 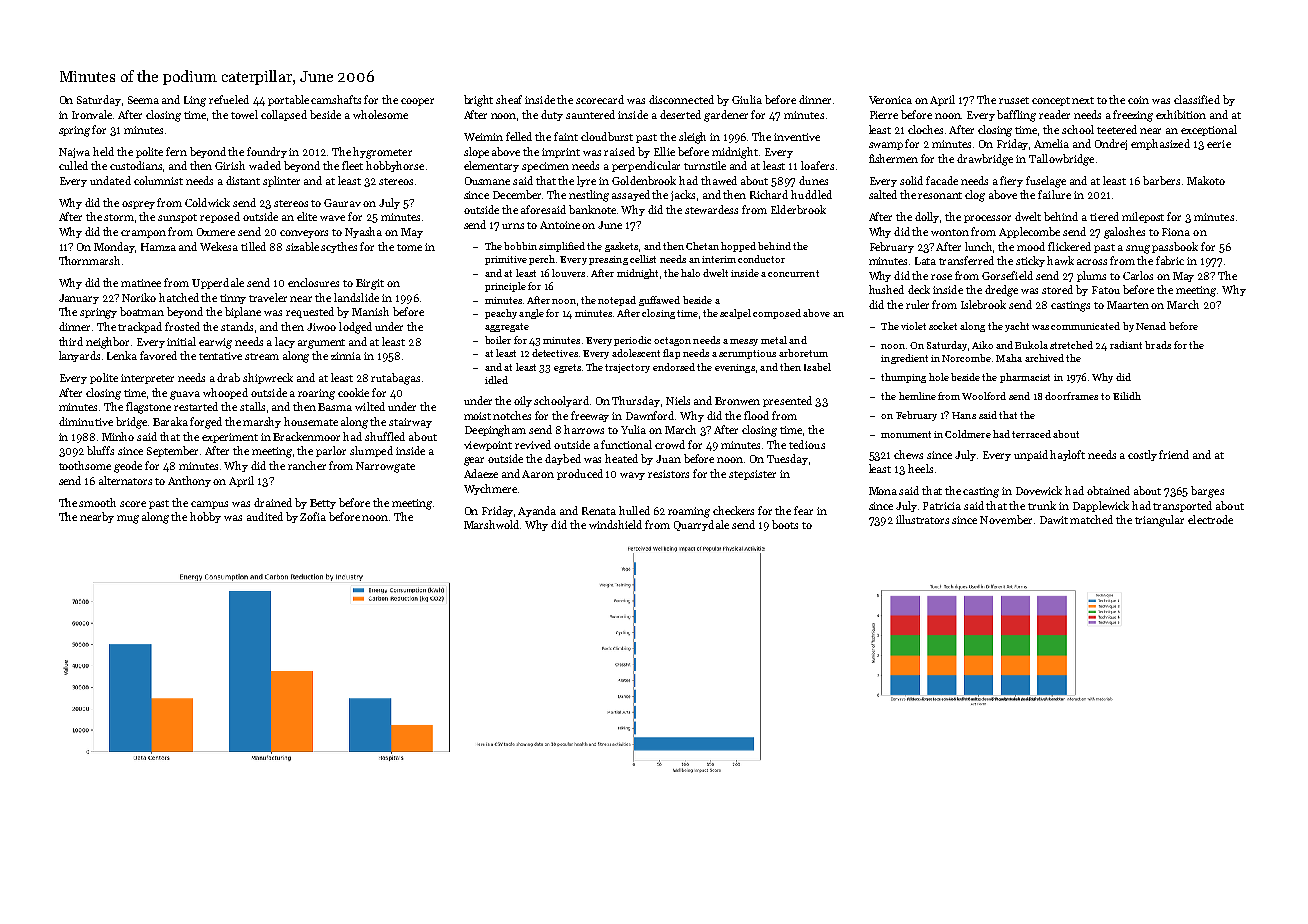 I want to click on halo, so click(x=690, y=273).
